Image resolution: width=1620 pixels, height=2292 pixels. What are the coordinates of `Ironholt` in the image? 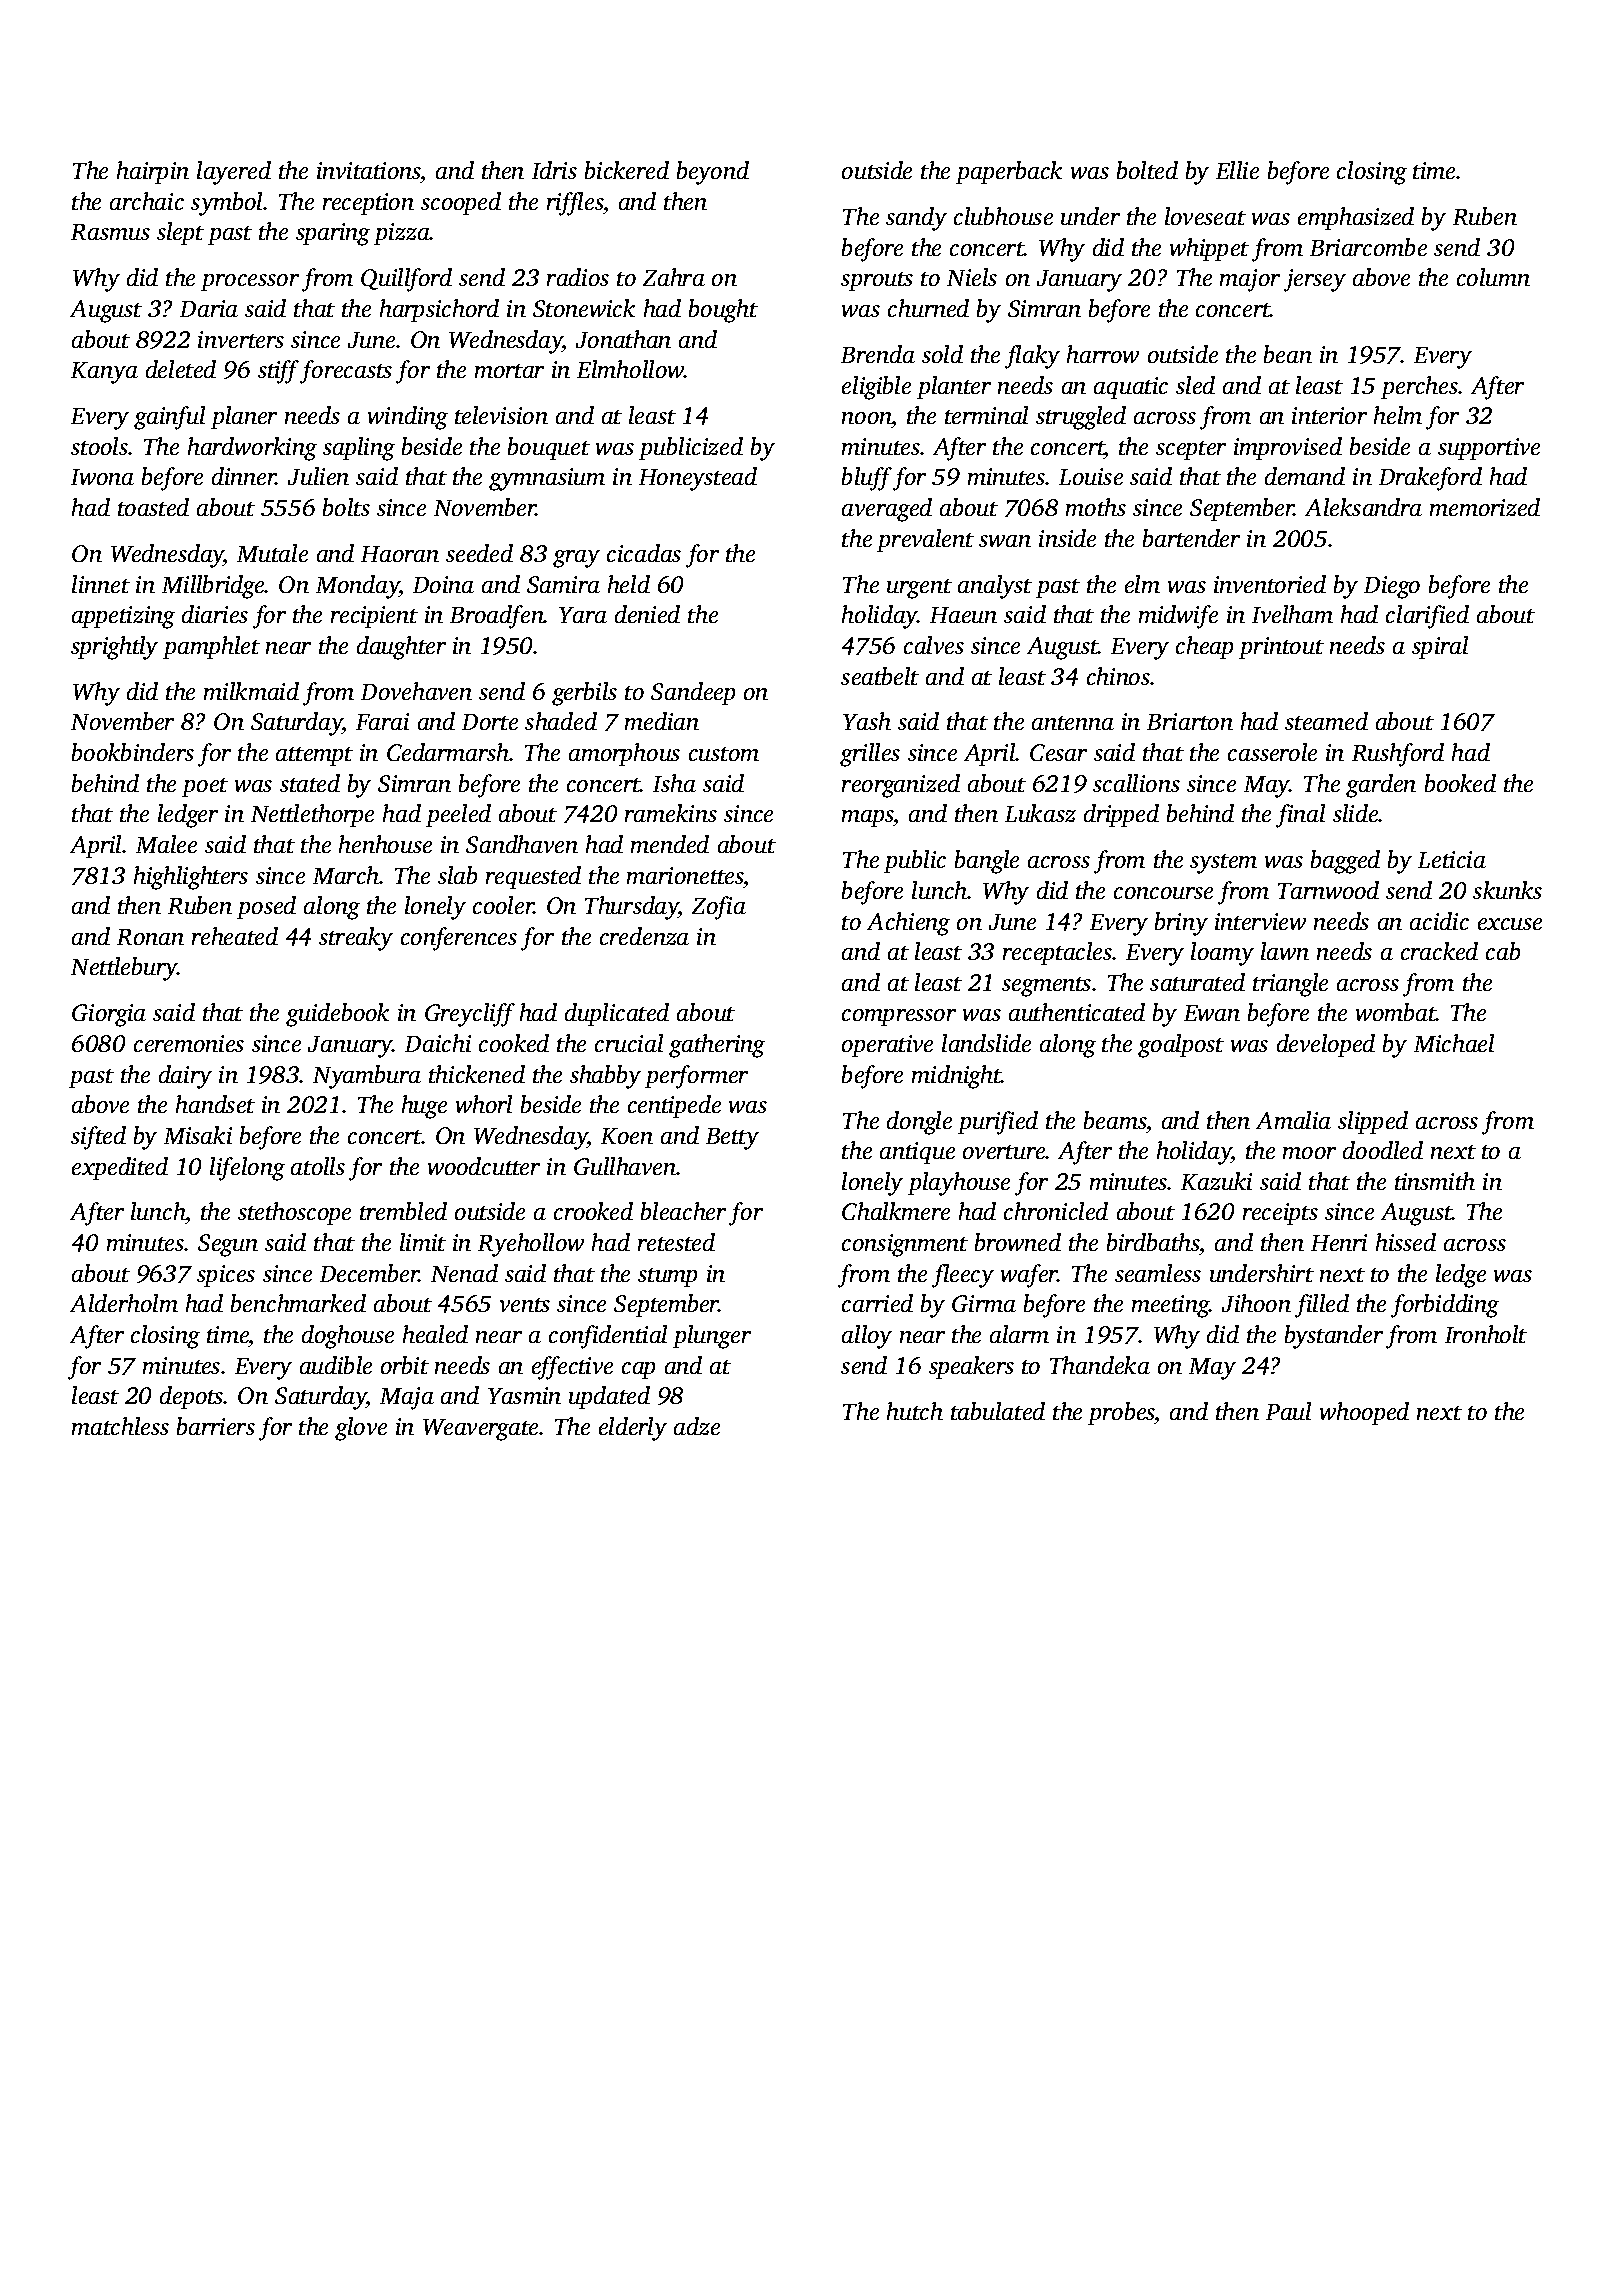 It's located at (1486, 1334).
